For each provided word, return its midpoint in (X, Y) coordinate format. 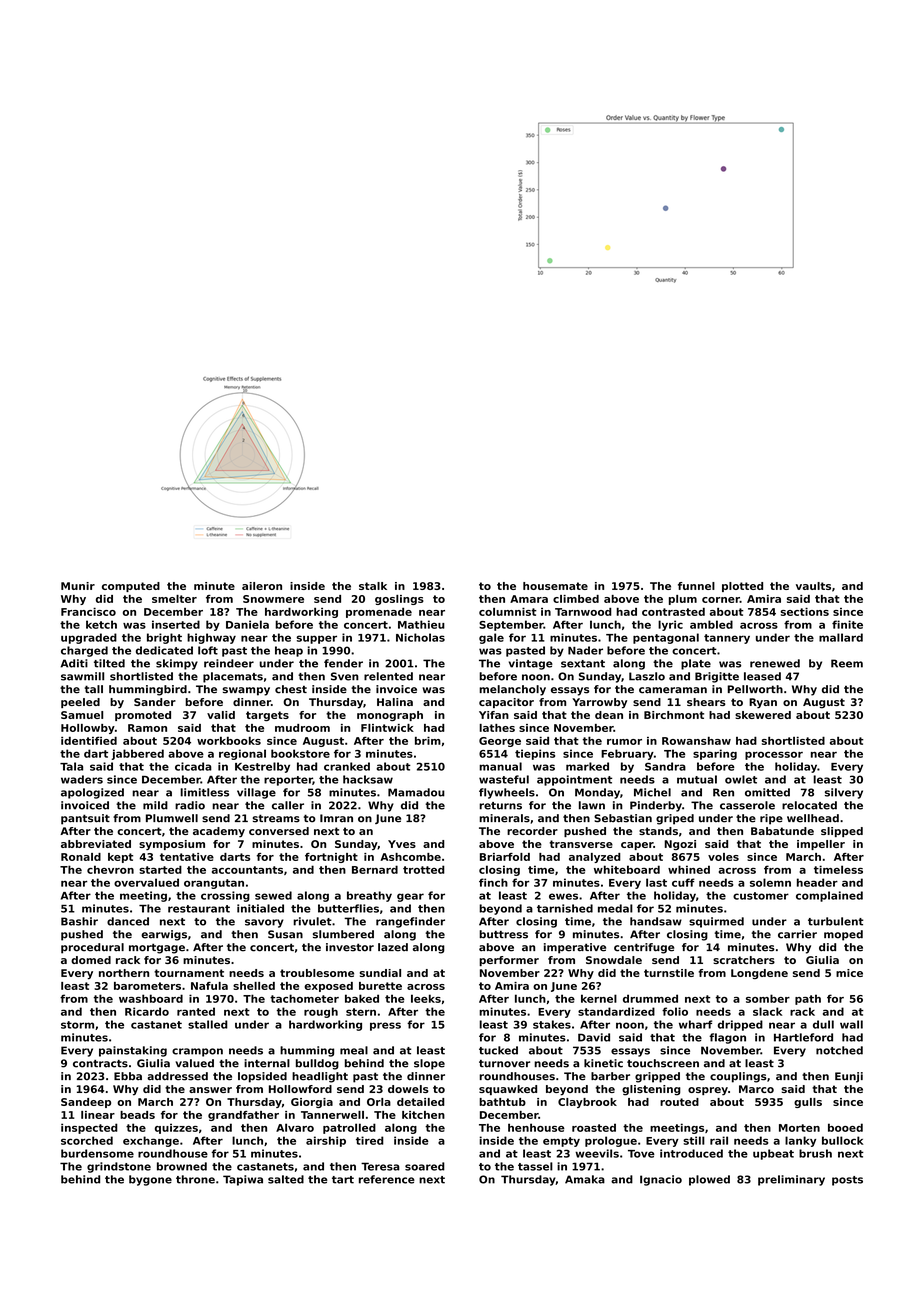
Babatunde (782, 831)
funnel (696, 586)
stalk (373, 586)
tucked (498, 1050)
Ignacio (661, 1180)
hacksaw (368, 779)
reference (387, 1179)
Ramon (147, 728)
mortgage (157, 948)
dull (823, 1024)
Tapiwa (243, 1180)
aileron (262, 586)
